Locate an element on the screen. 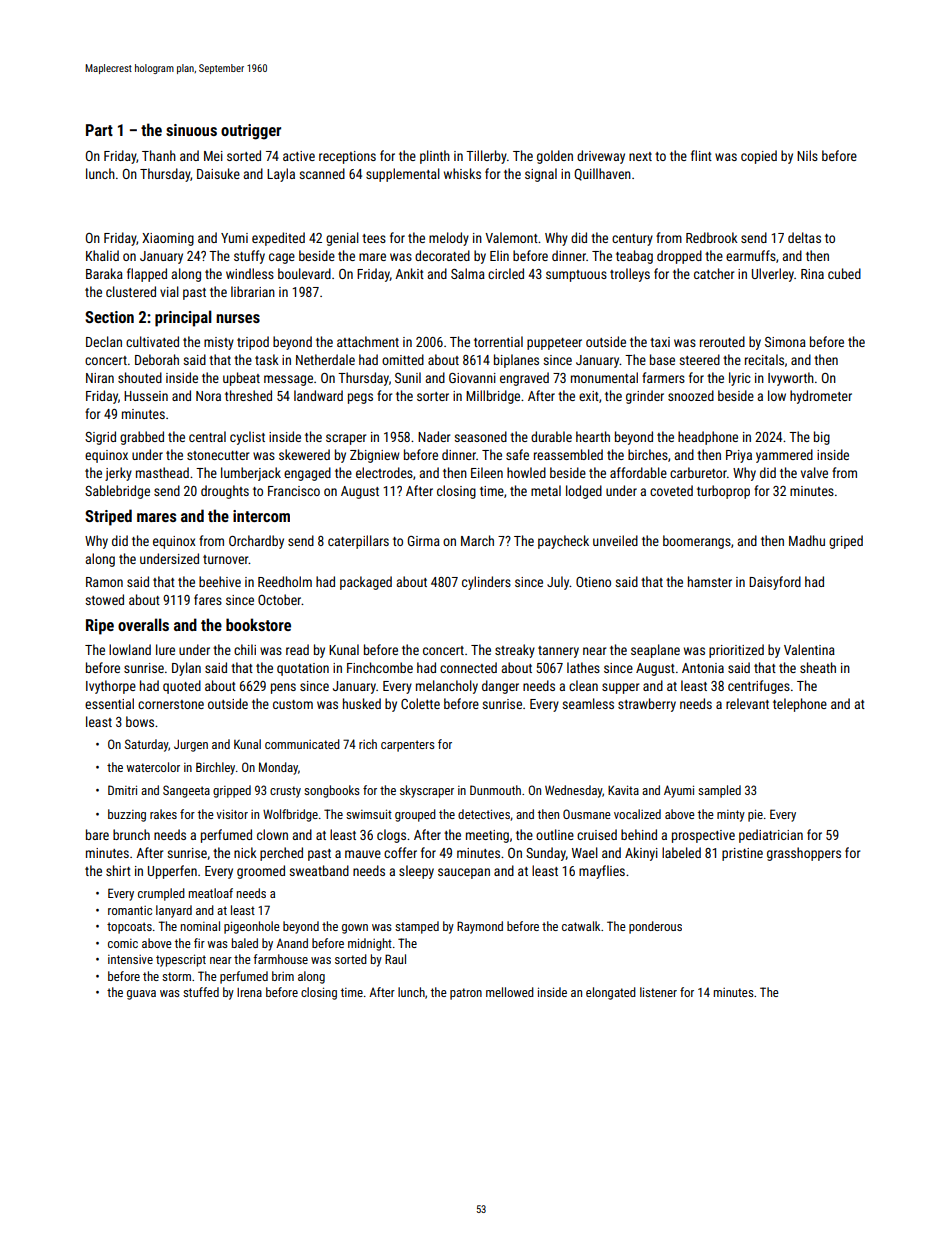  Girma is located at coordinates (424, 541).
